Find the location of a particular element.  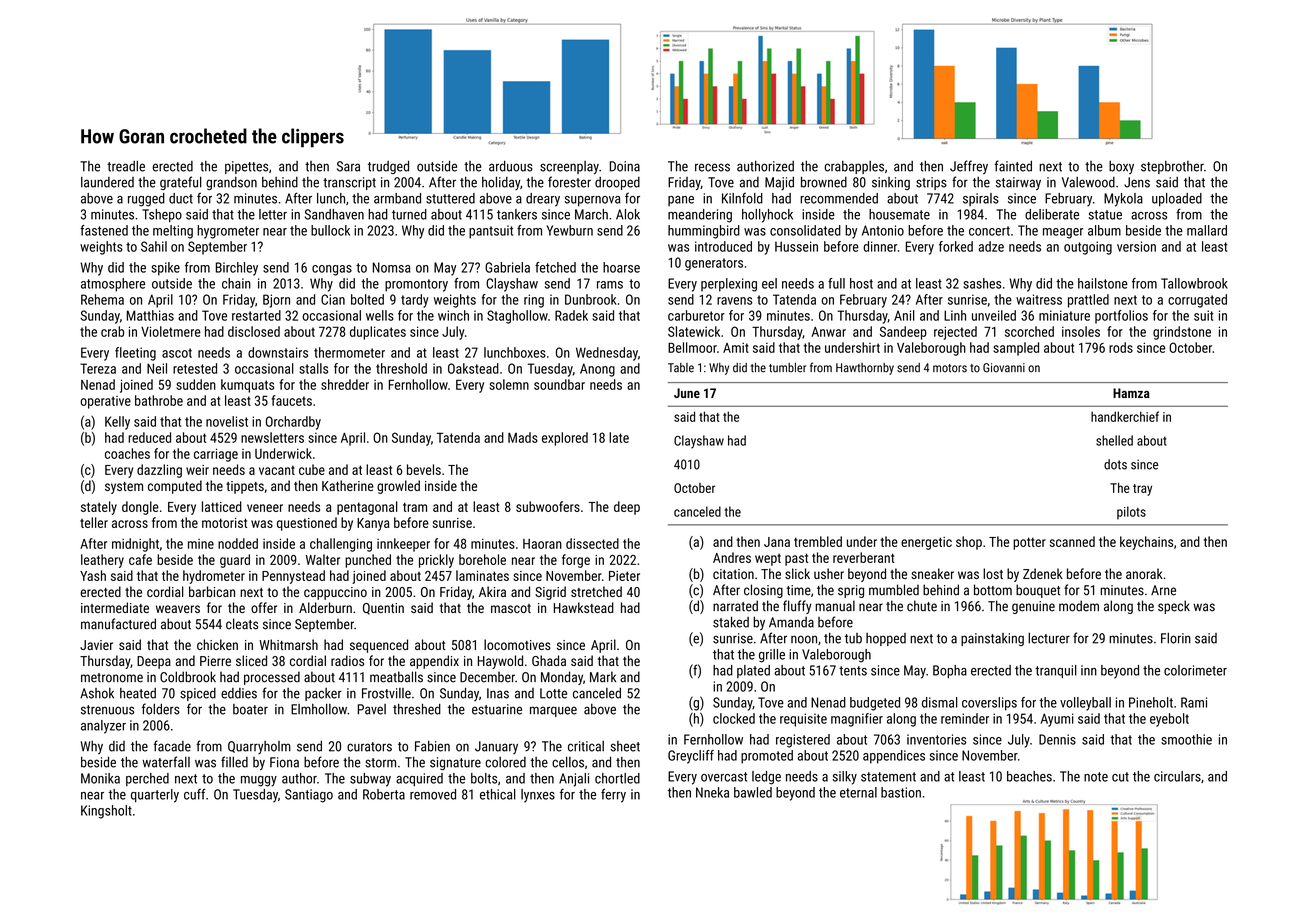

bathrobe is located at coordinates (159, 400).
